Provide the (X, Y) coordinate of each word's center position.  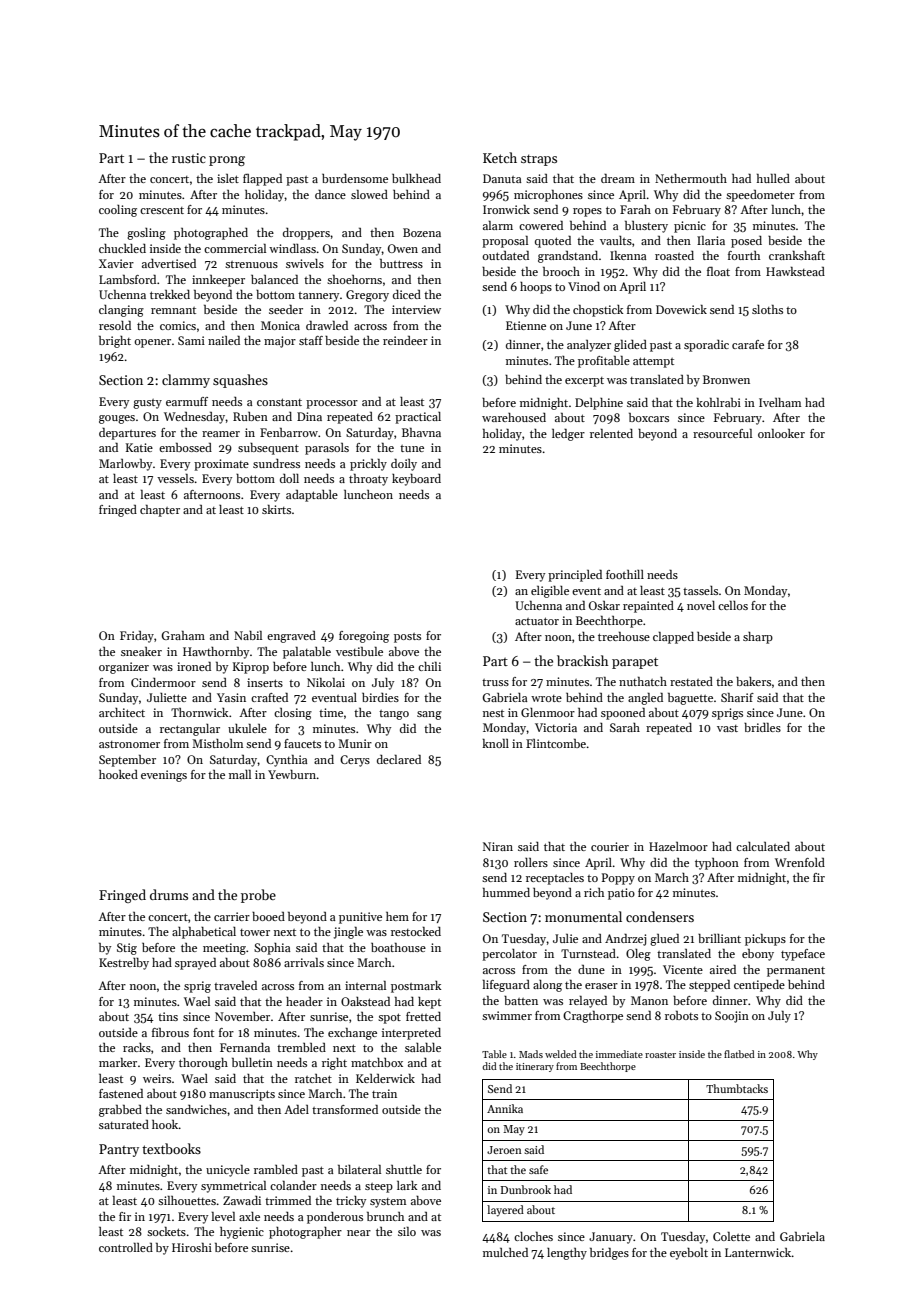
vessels (175, 478)
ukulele (247, 728)
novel (701, 605)
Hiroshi (192, 1247)
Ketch (500, 157)
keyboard (416, 480)
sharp (758, 638)
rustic (189, 158)
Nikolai (326, 682)
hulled (773, 178)
